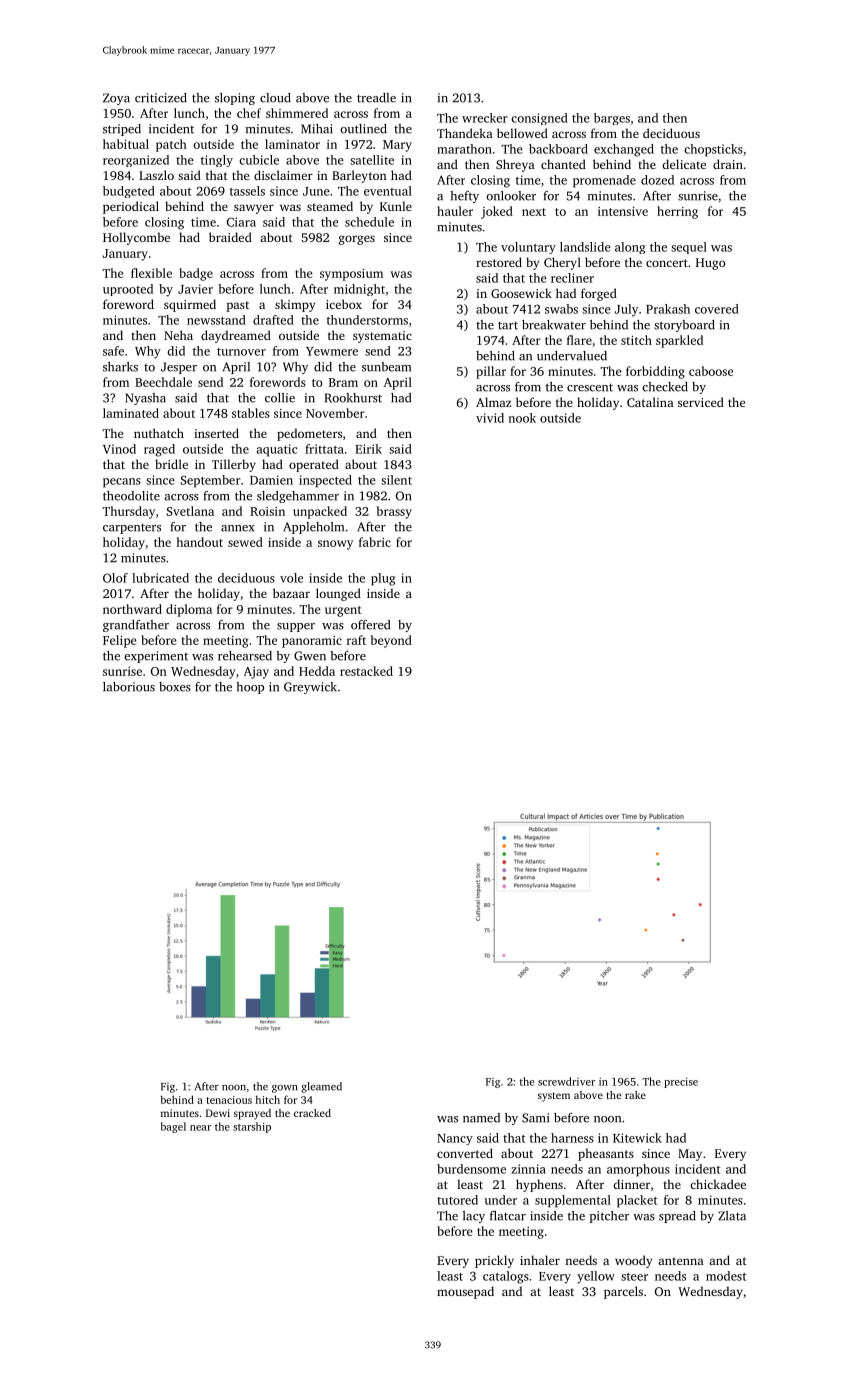 This screenshot has height=1400, width=849. I want to click on tutored, so click(457, 1200).
